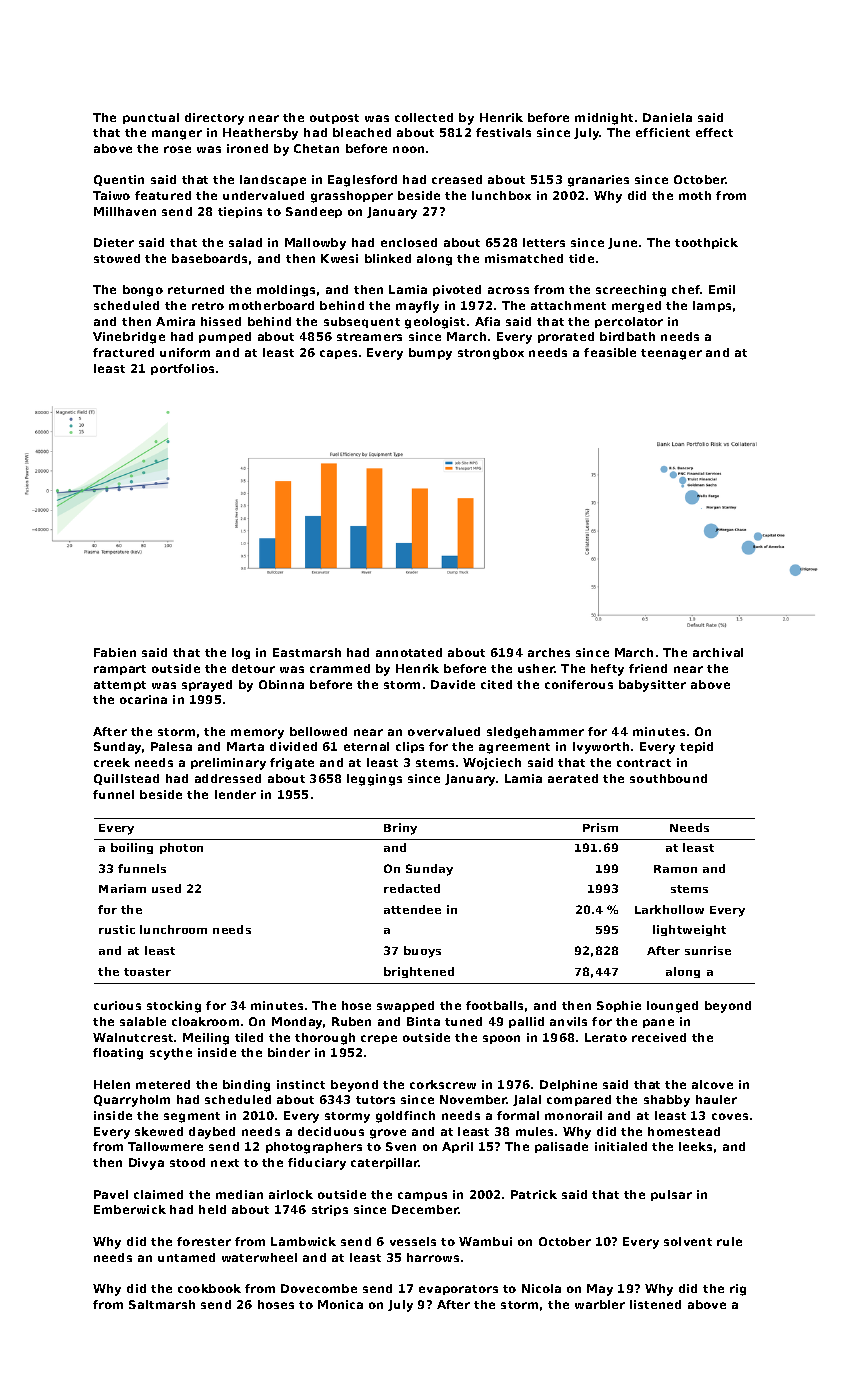 This screenshot has height=1400, width=849. Describe the element at coordinates (688, 1241) in the screenshot. I see `solvent` at that location.
